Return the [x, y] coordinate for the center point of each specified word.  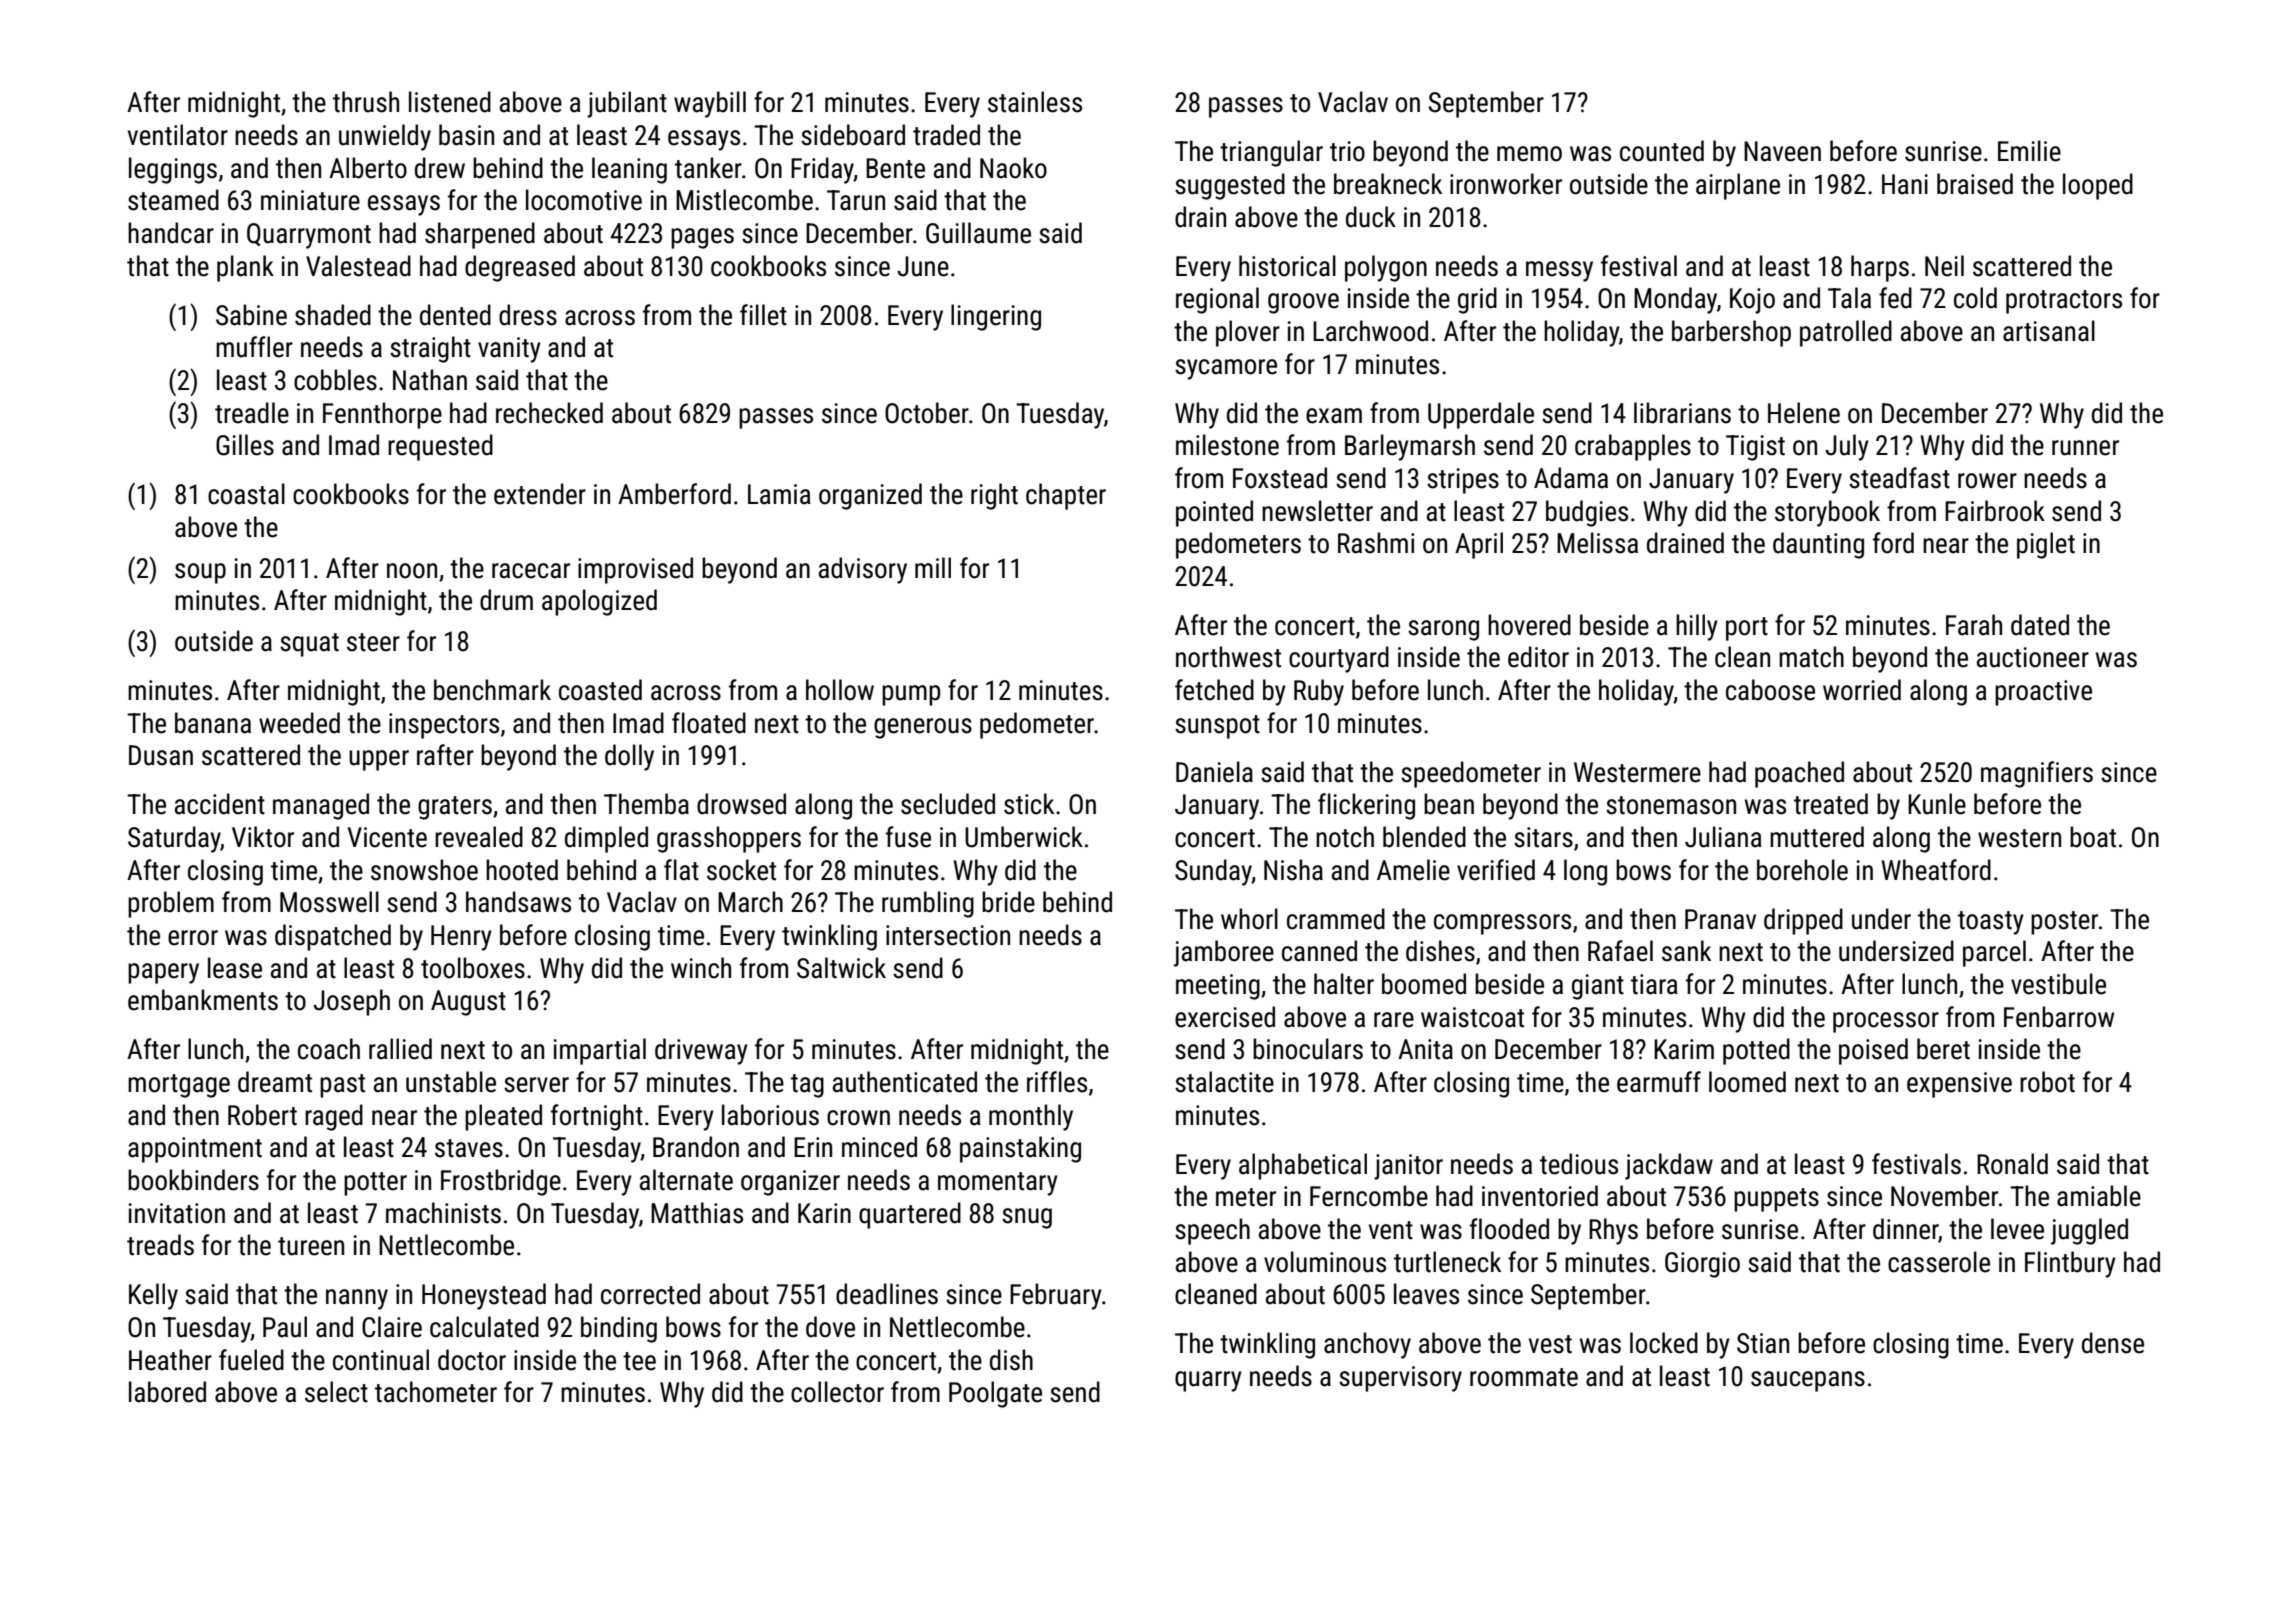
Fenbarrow [2059, 1017]
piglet [2046, 545]
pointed [1214, 513]
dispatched [333, 937]
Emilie [2029, 151]
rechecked [549, 413]
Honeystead [484, 1296]
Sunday [1213, 872]
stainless [1035, 102]
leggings [173, 170]
